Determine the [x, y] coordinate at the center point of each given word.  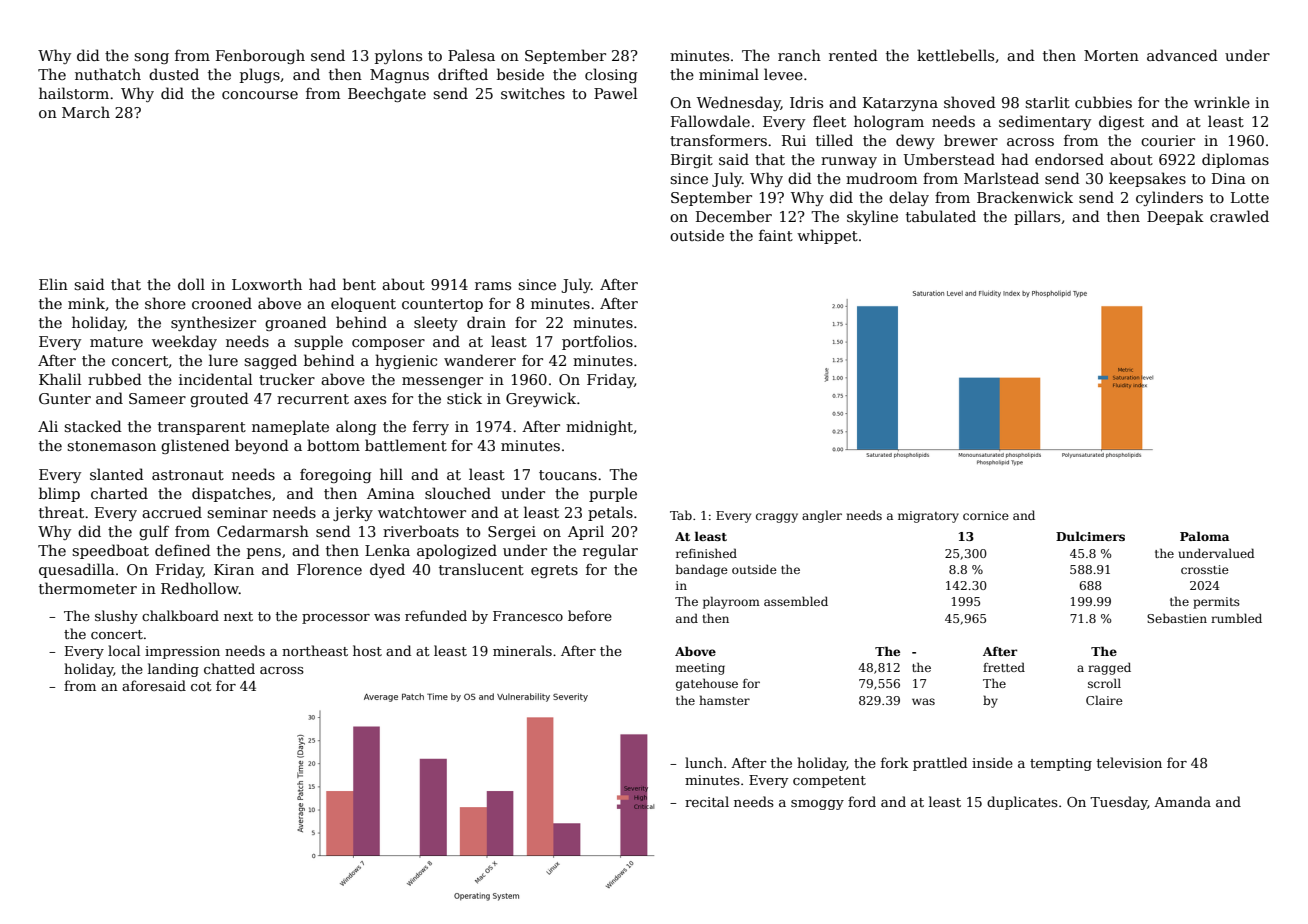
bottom [333, 445]
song [151, 58]
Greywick [541, 399]
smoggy [817, 805]
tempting [1061, 764]
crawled [1239, 216]
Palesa [471, 55]
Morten [1111, 55]
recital [707, 801]
